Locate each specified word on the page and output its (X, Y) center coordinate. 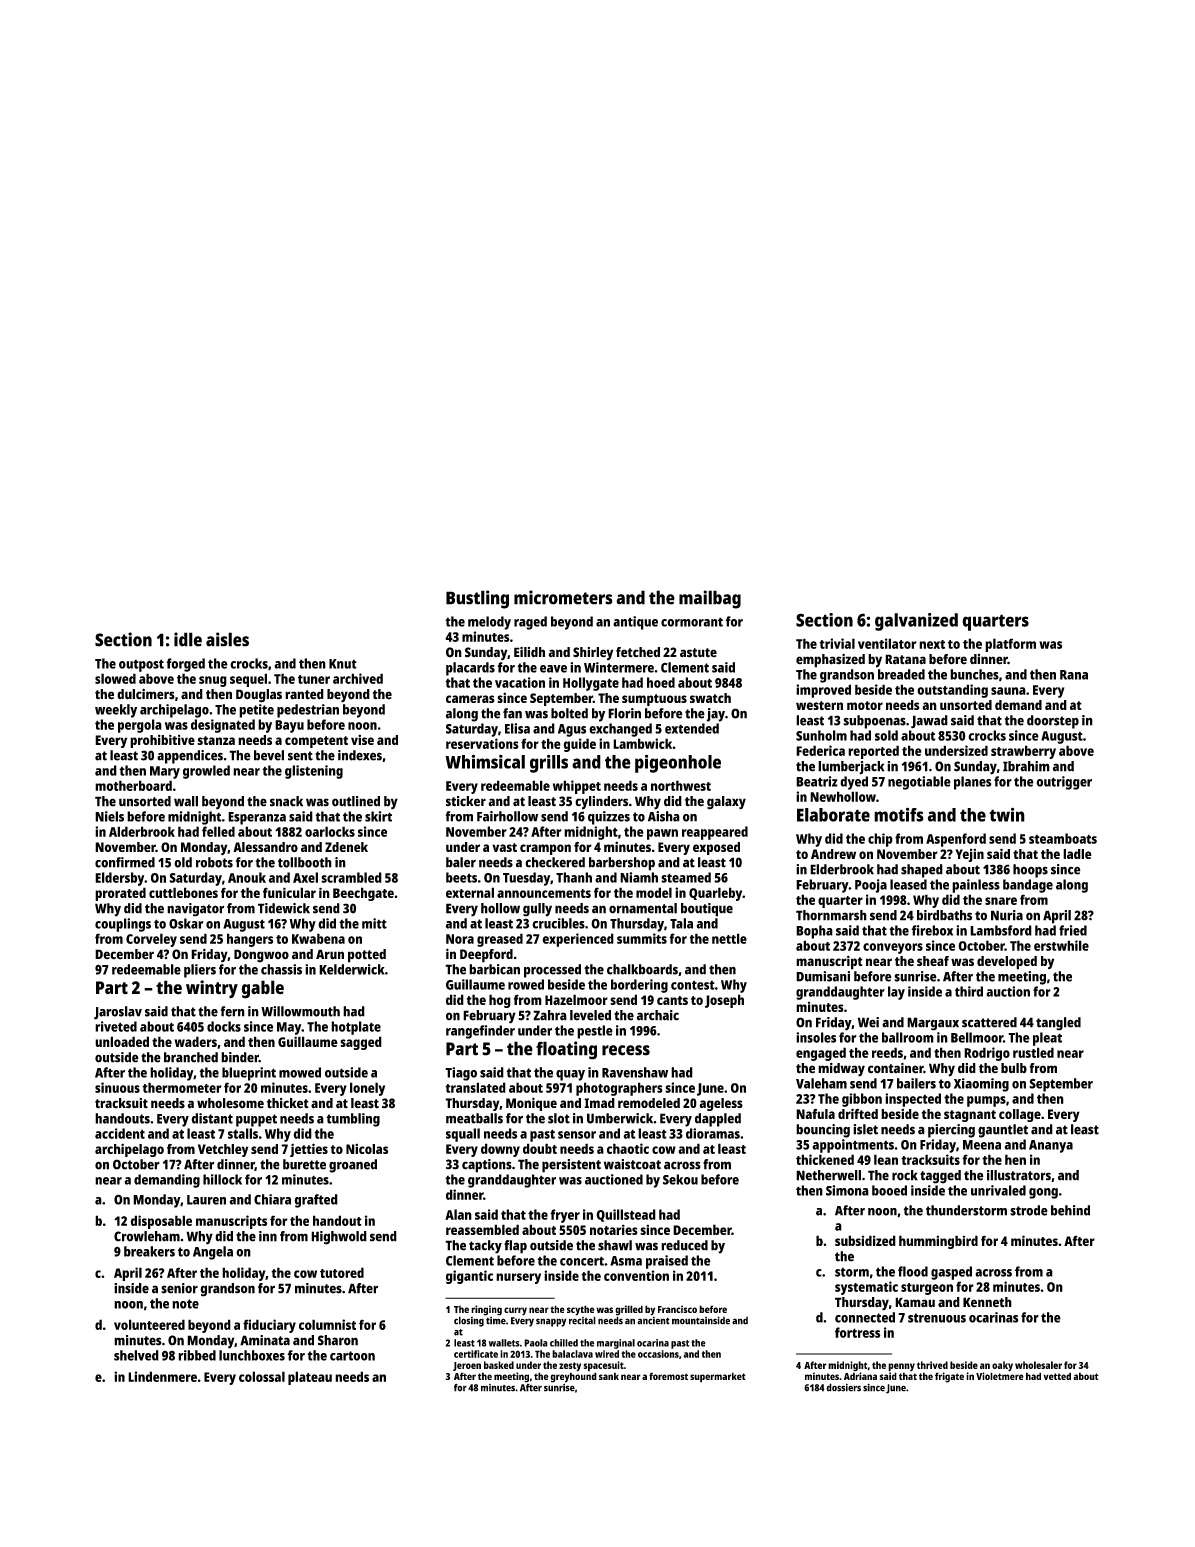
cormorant (692, 622)
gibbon (862, 1100)
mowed (300, 1072)
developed (1007, 963)
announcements (544, 893)
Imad (599, 1103)
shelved (136, 1355)
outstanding (952, 691)
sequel (248, 680)
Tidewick (284, 908)
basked (499, 1365)
